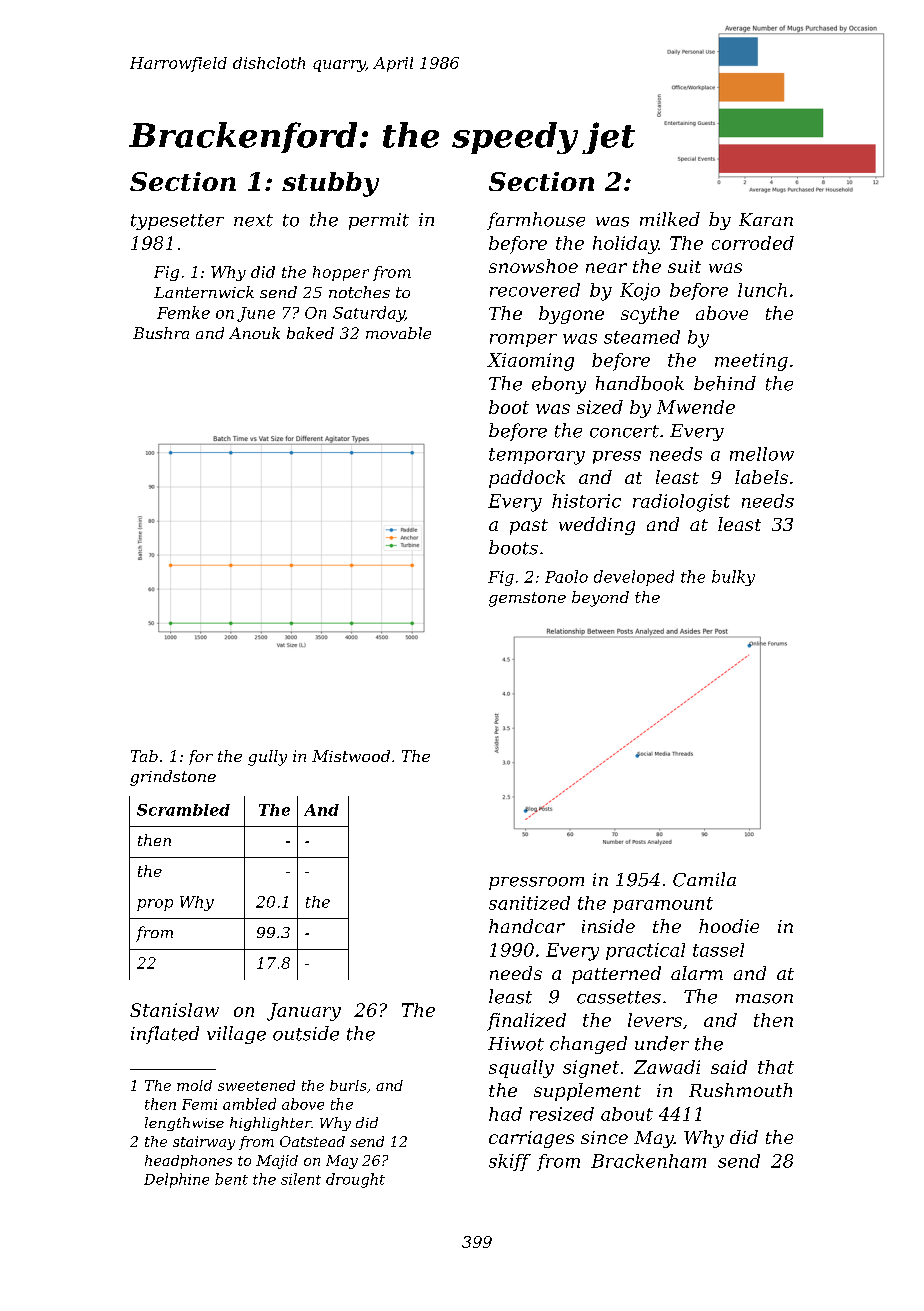 The width and height of the screenshot is (924, 1311). I want to click on beyond, so click(600, 599).
